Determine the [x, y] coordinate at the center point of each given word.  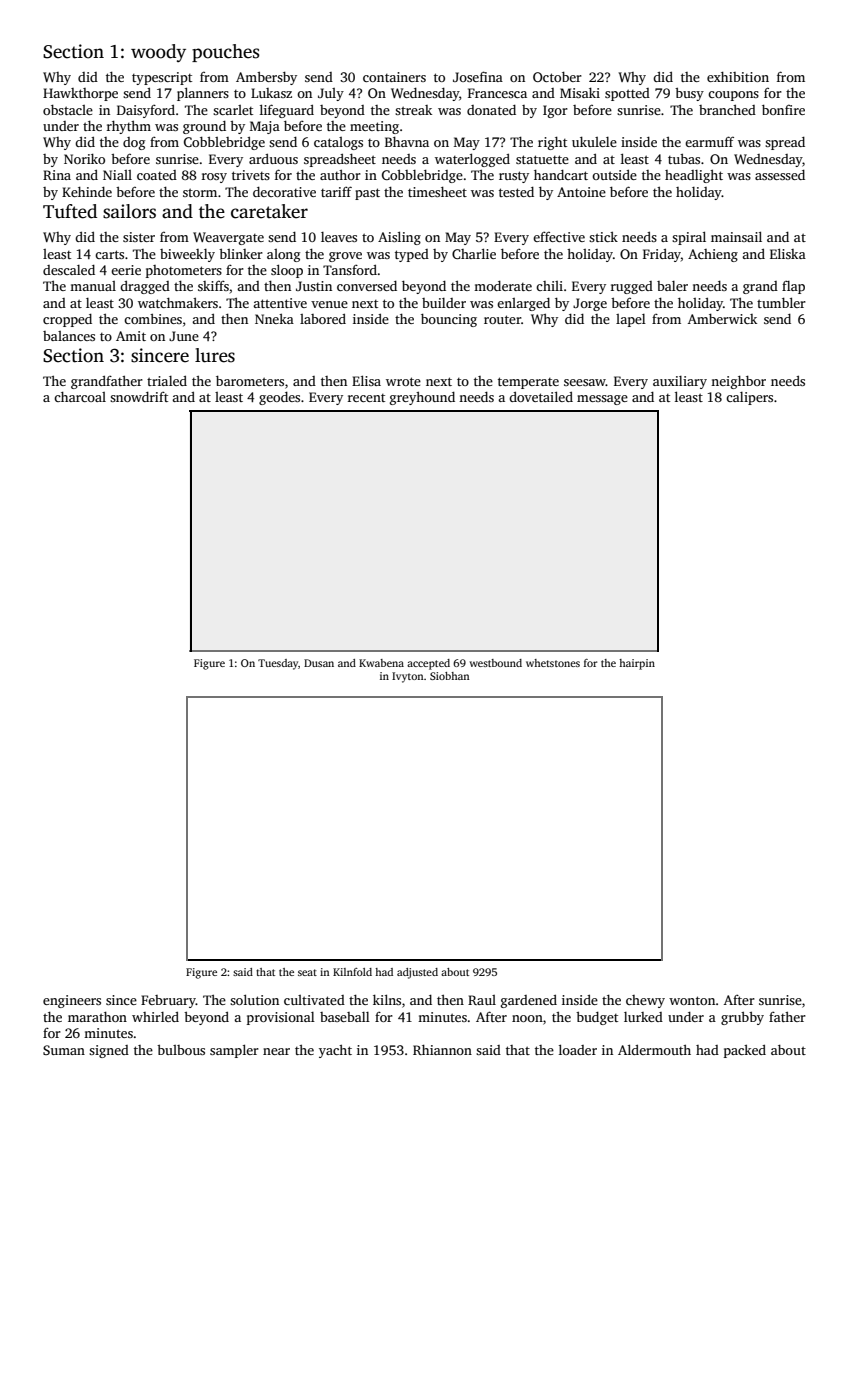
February [168, 1001]
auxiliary [680, 382]
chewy [645, 1001]
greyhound [422, 398]
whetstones [553, 663]
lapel [631, 320]
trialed [167, 380]
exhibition [738, 77]
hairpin [637, 664]
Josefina [478, 76]
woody [158, 53]
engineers [72, 1001]
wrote [403, 381]
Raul [482, 1000]
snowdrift [139, 396]
